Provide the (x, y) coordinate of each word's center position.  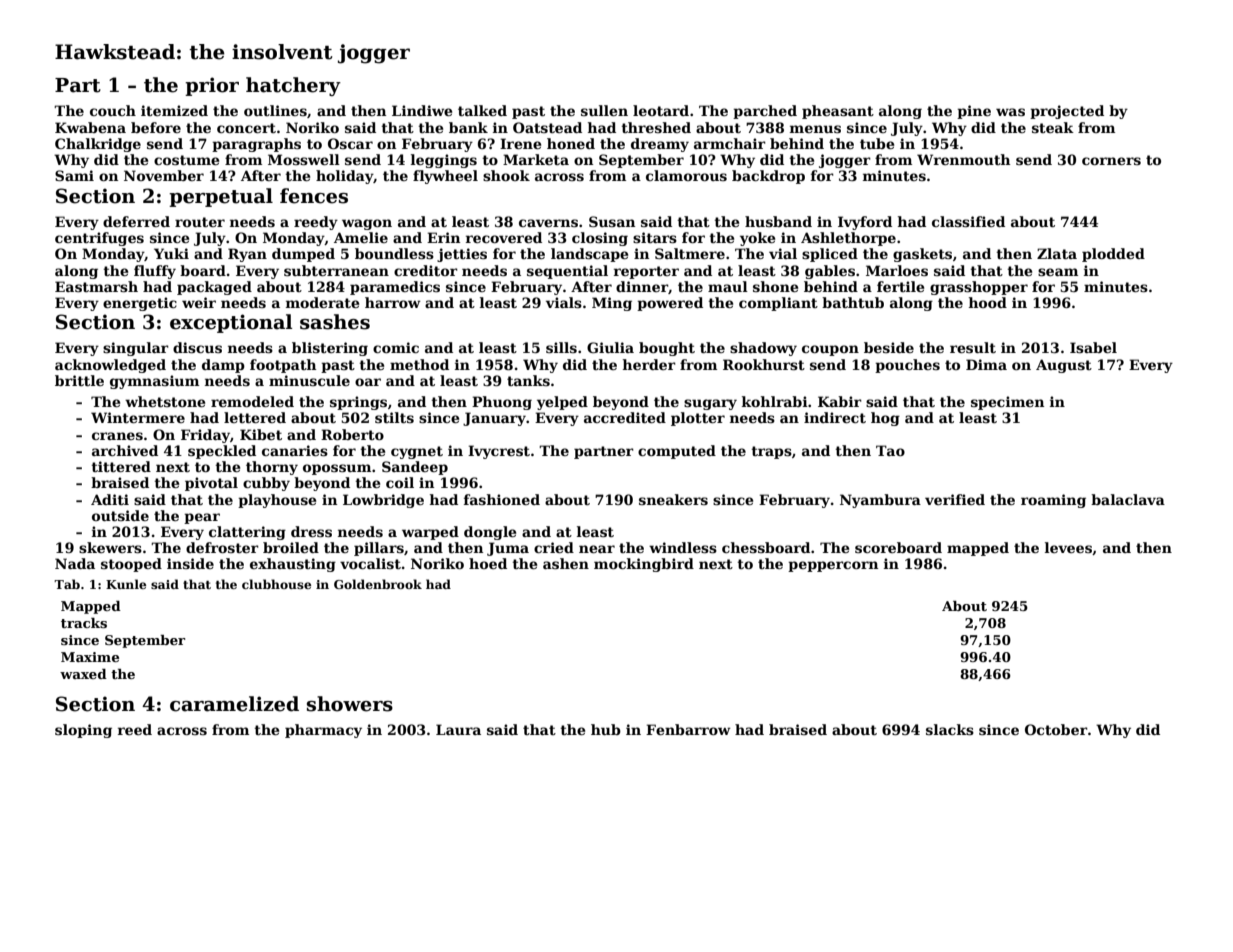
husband (778, 221)
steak (1053, 127)
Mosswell (304, 159)
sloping (83, 731)
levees (1068, 547)
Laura (458, 729)
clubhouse (276, 584)
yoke (757, 239)
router (200, 222)
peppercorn (833, 566)
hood (988, 302)
